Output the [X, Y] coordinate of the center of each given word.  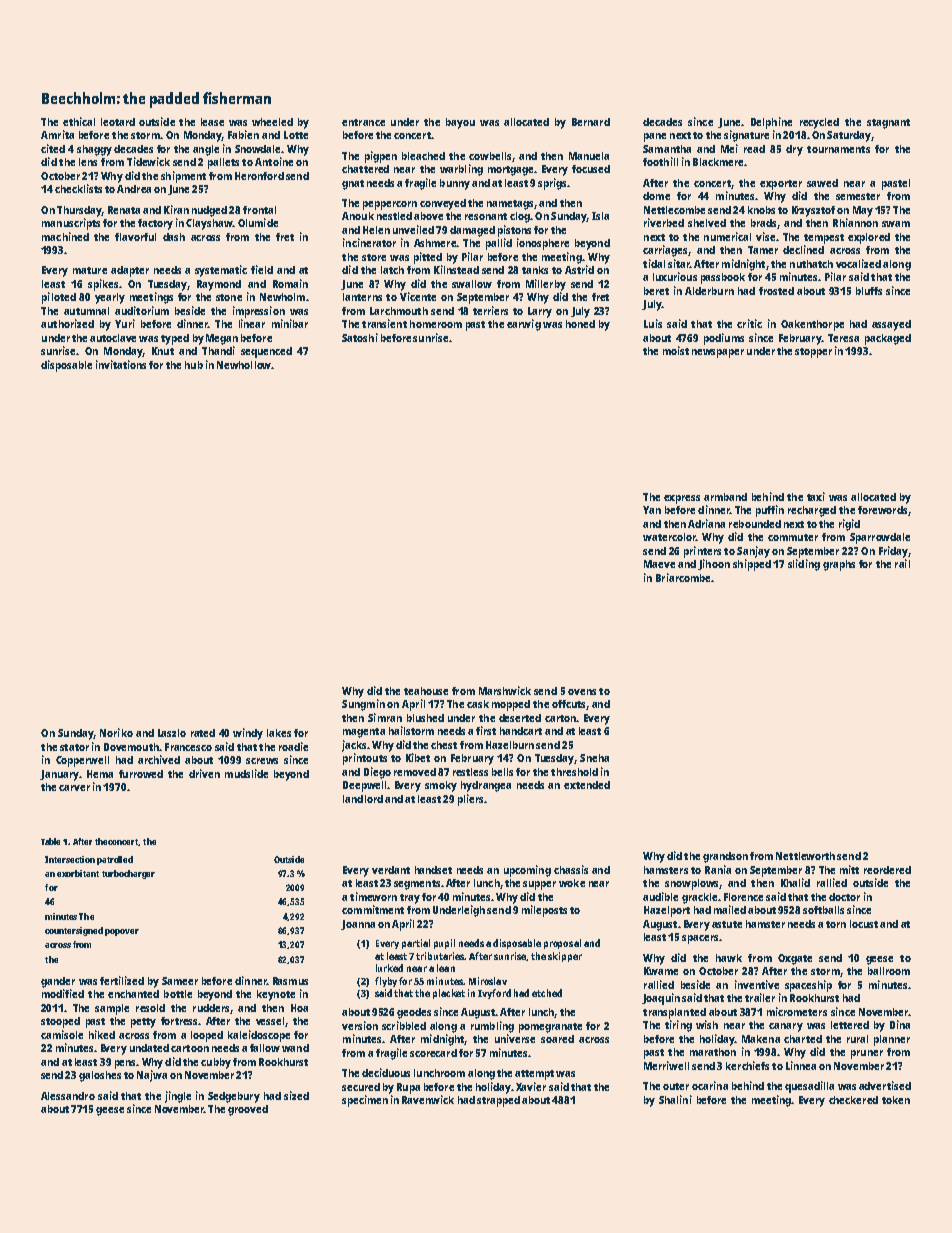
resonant [486, 216]
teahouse [426, 691]
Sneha [594, 758]
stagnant [888, 124]
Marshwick [505, 690]
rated [203, 733]
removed [415, 772]
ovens [582, 692]
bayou [460, 123]
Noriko [116, 732]
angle [206, 150]
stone [229, 297]
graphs [839, 565]
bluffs [869, 291]
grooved [248, 1110]
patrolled [115, 860]
